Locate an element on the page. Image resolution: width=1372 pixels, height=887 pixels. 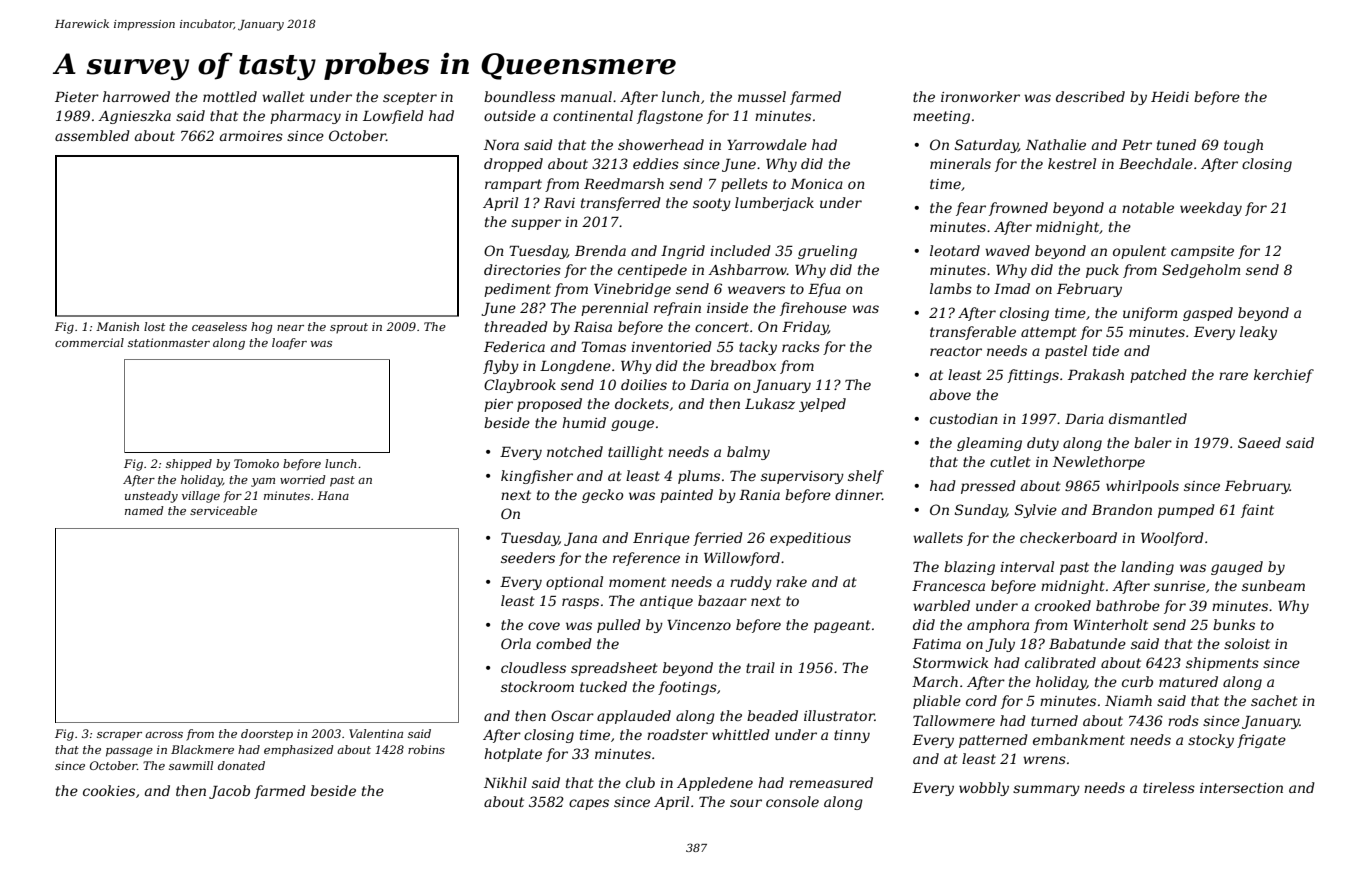
Lowfield is located at coordinates (393, 117).
